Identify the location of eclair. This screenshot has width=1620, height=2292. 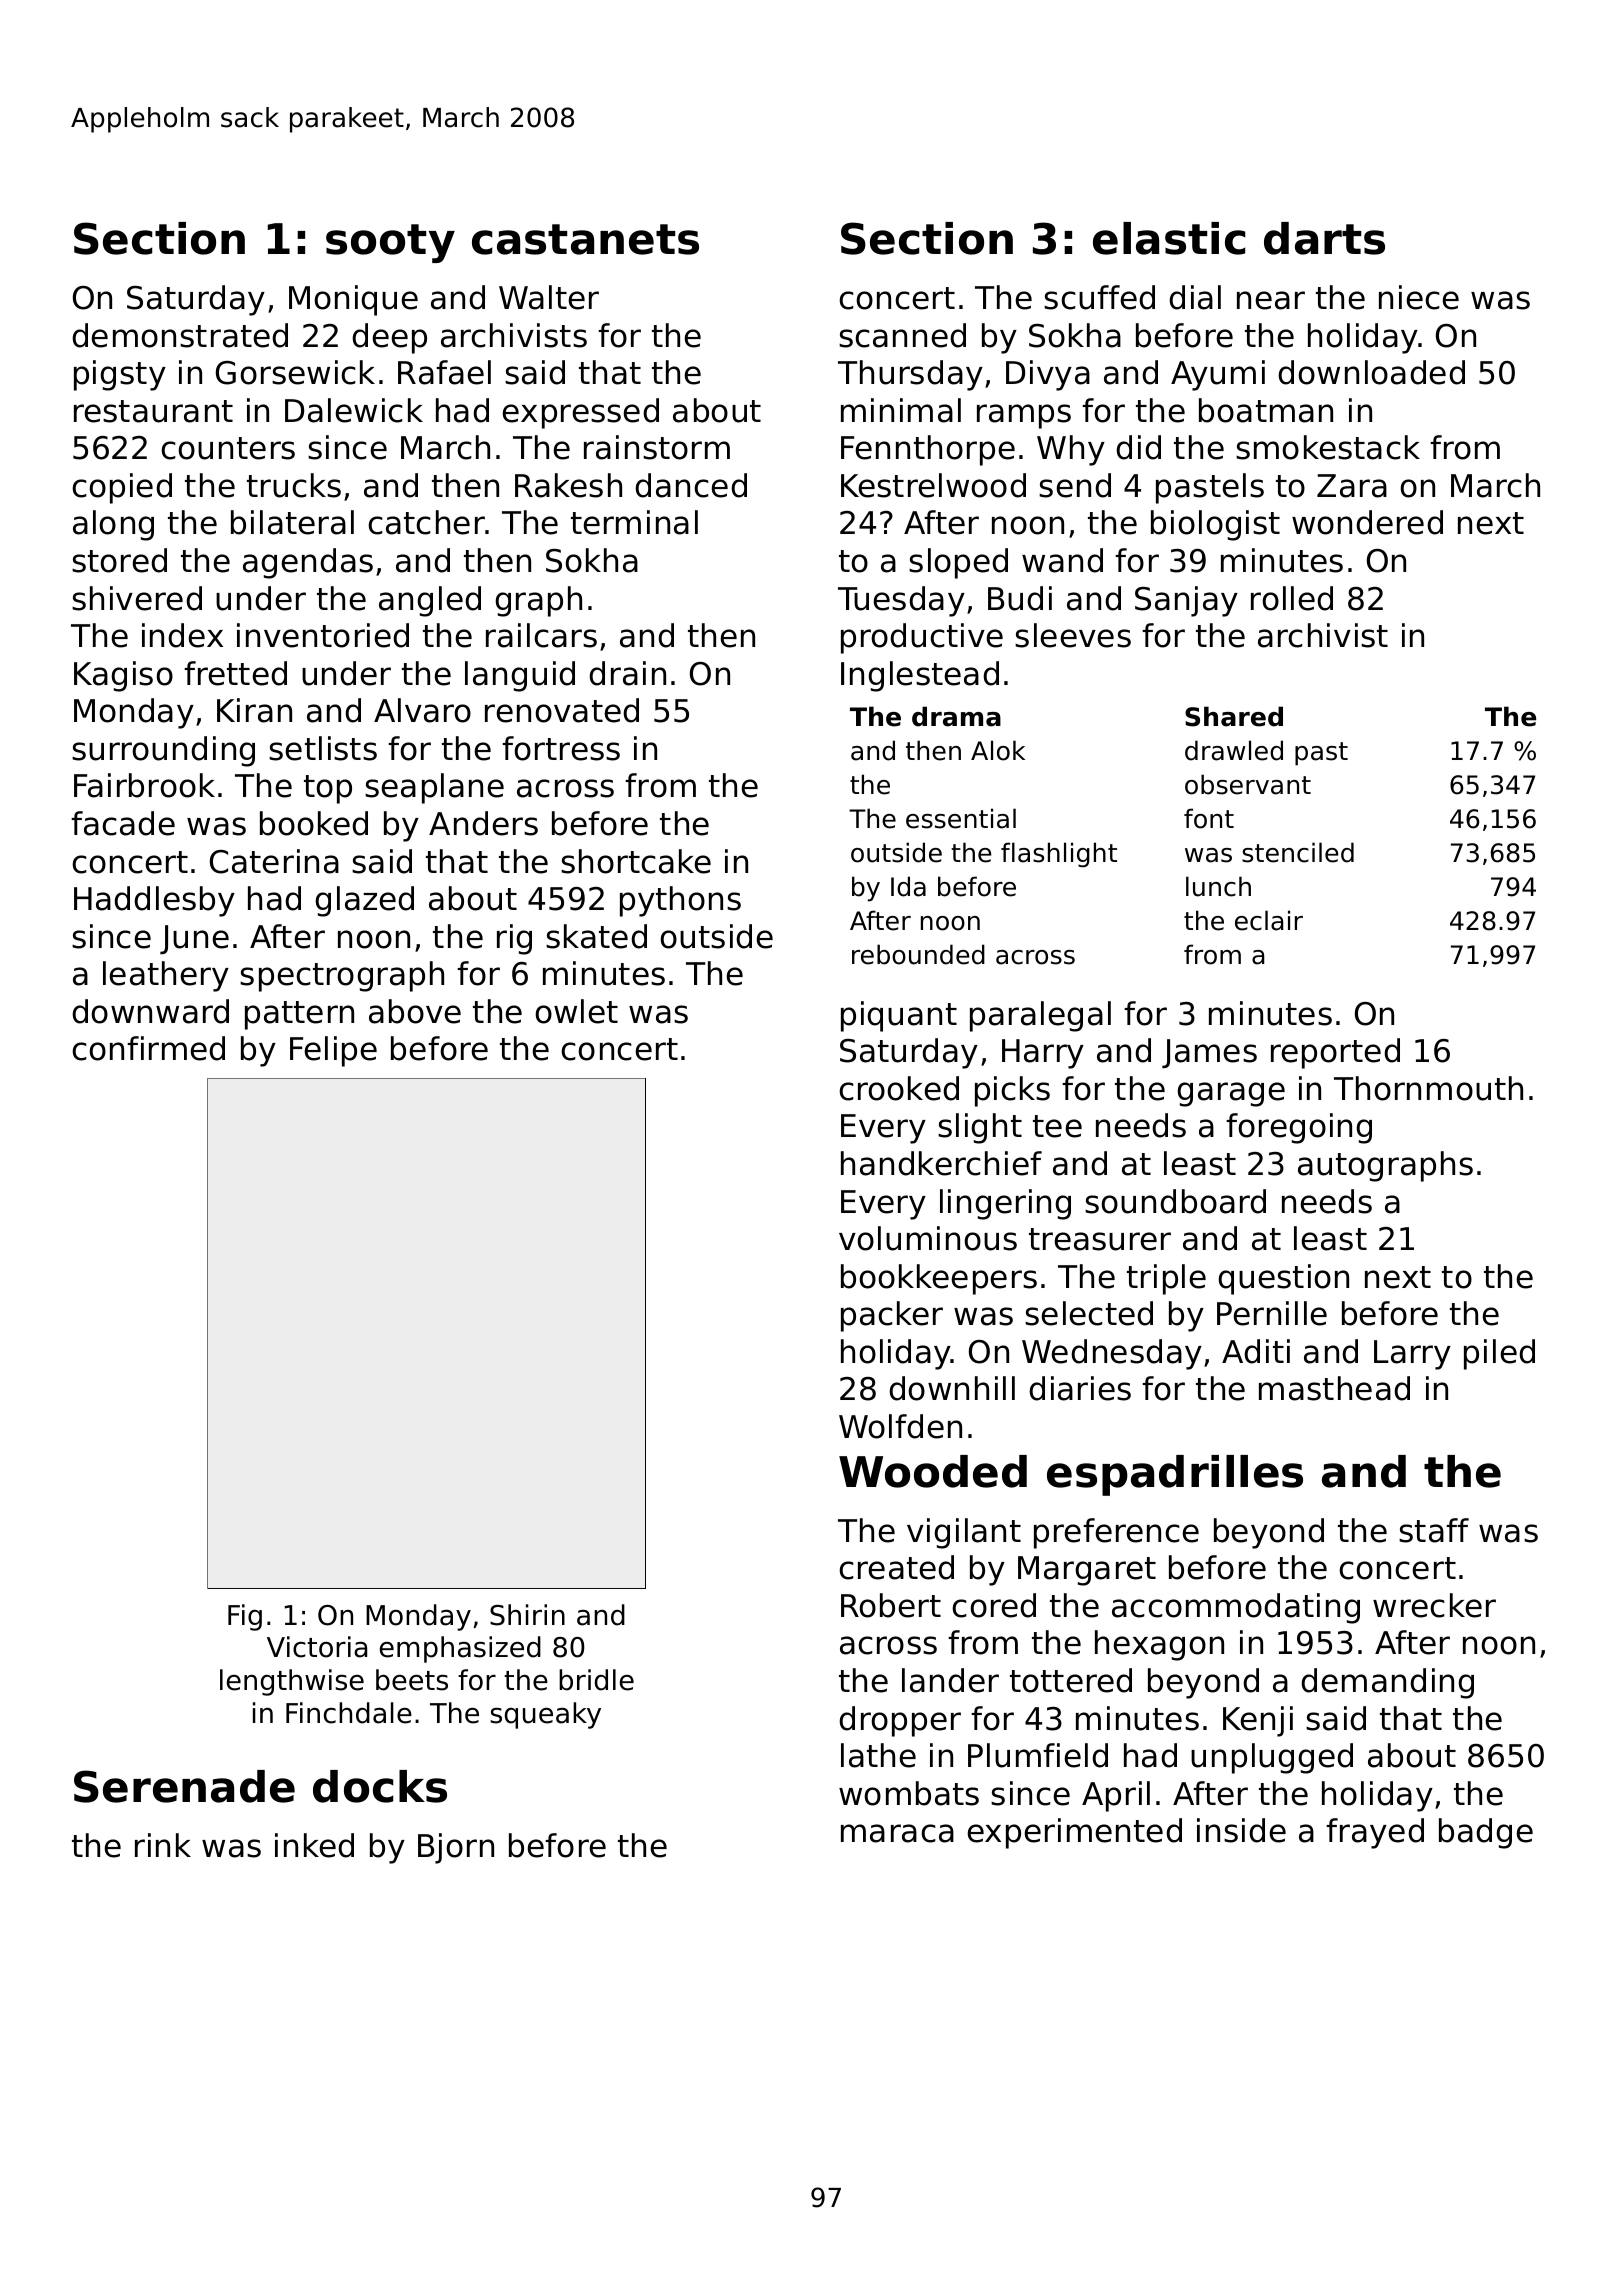
(1269, 920).
